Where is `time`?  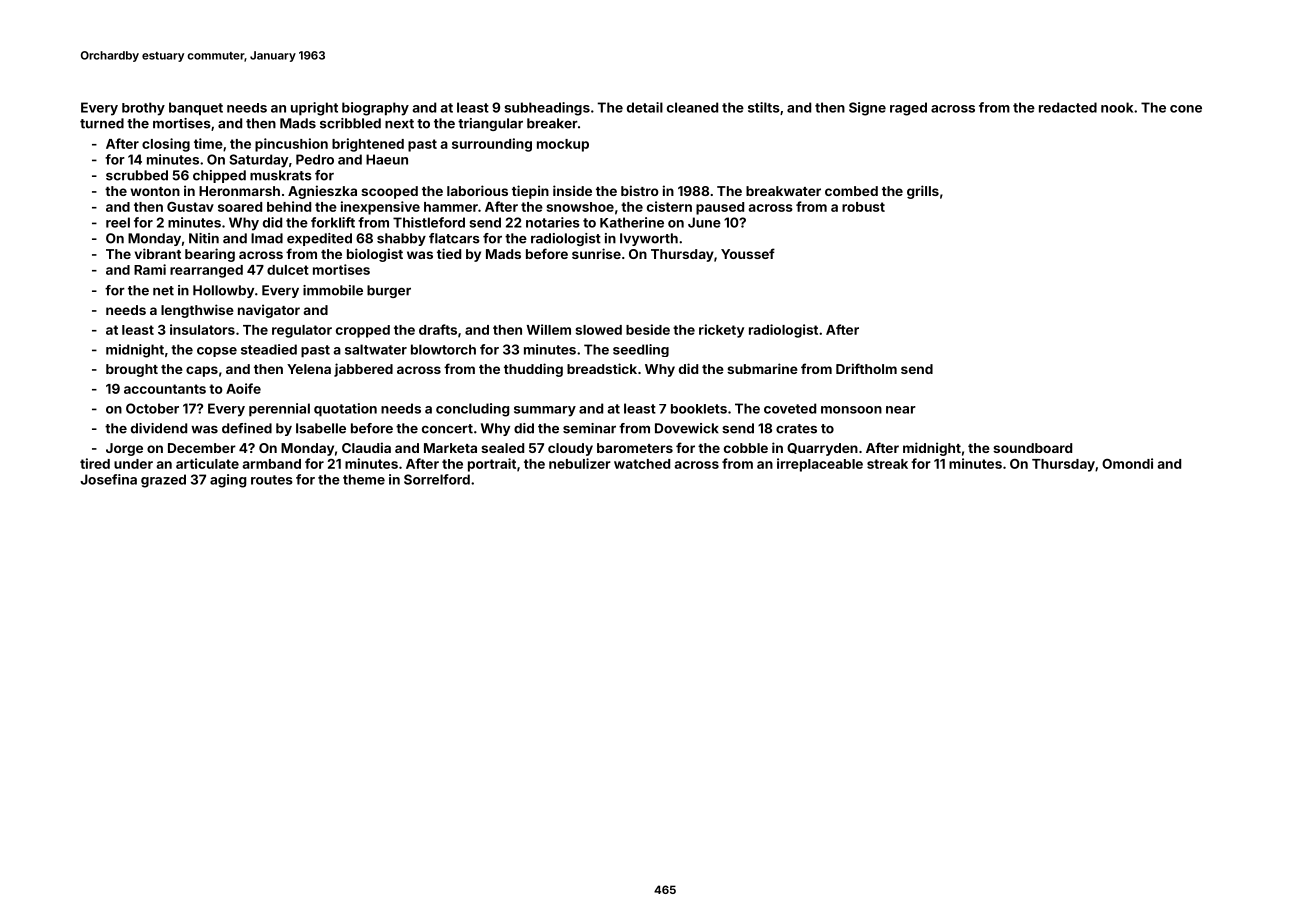
time is located at coordinates (208, 143).
